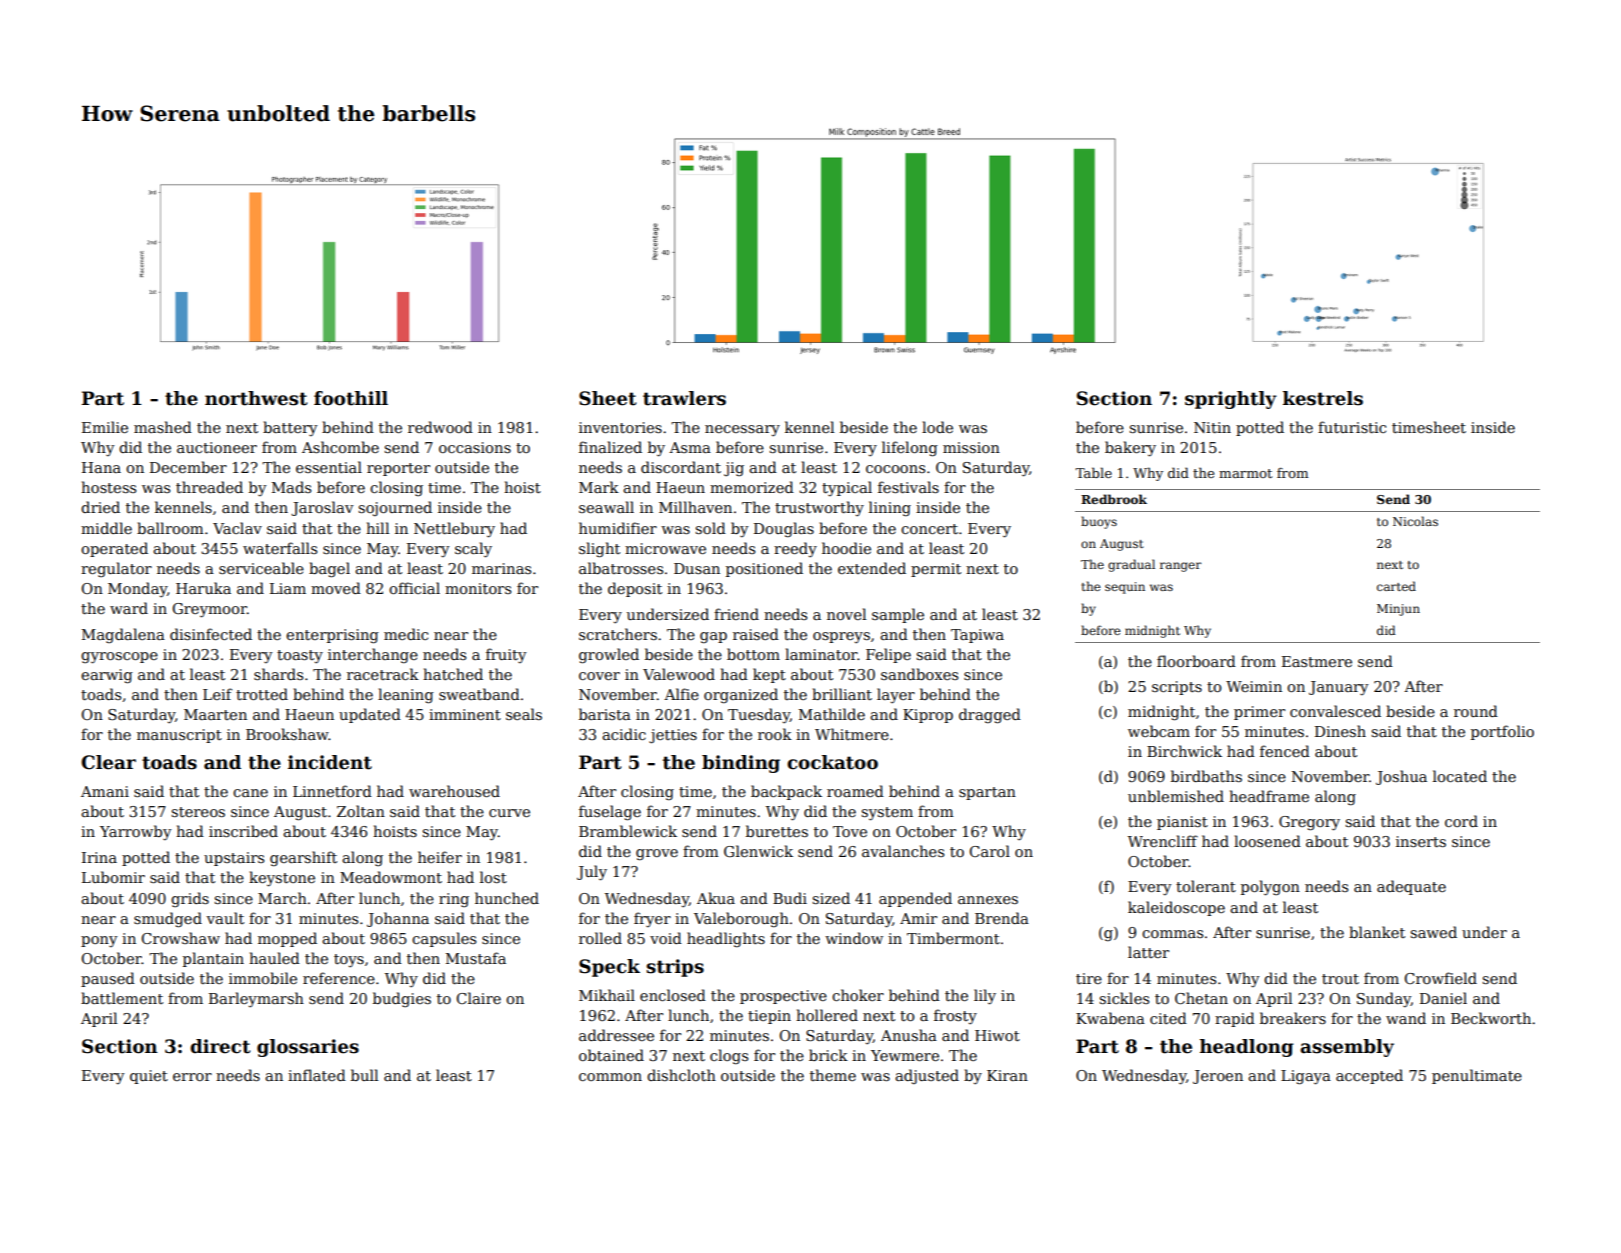 Image resolution: width=1621 pixels, height=1253 pixels. What do you see at coordinates (263, 978) in the screenshot?
I see `immobile` at bounding box center [263, 978].
